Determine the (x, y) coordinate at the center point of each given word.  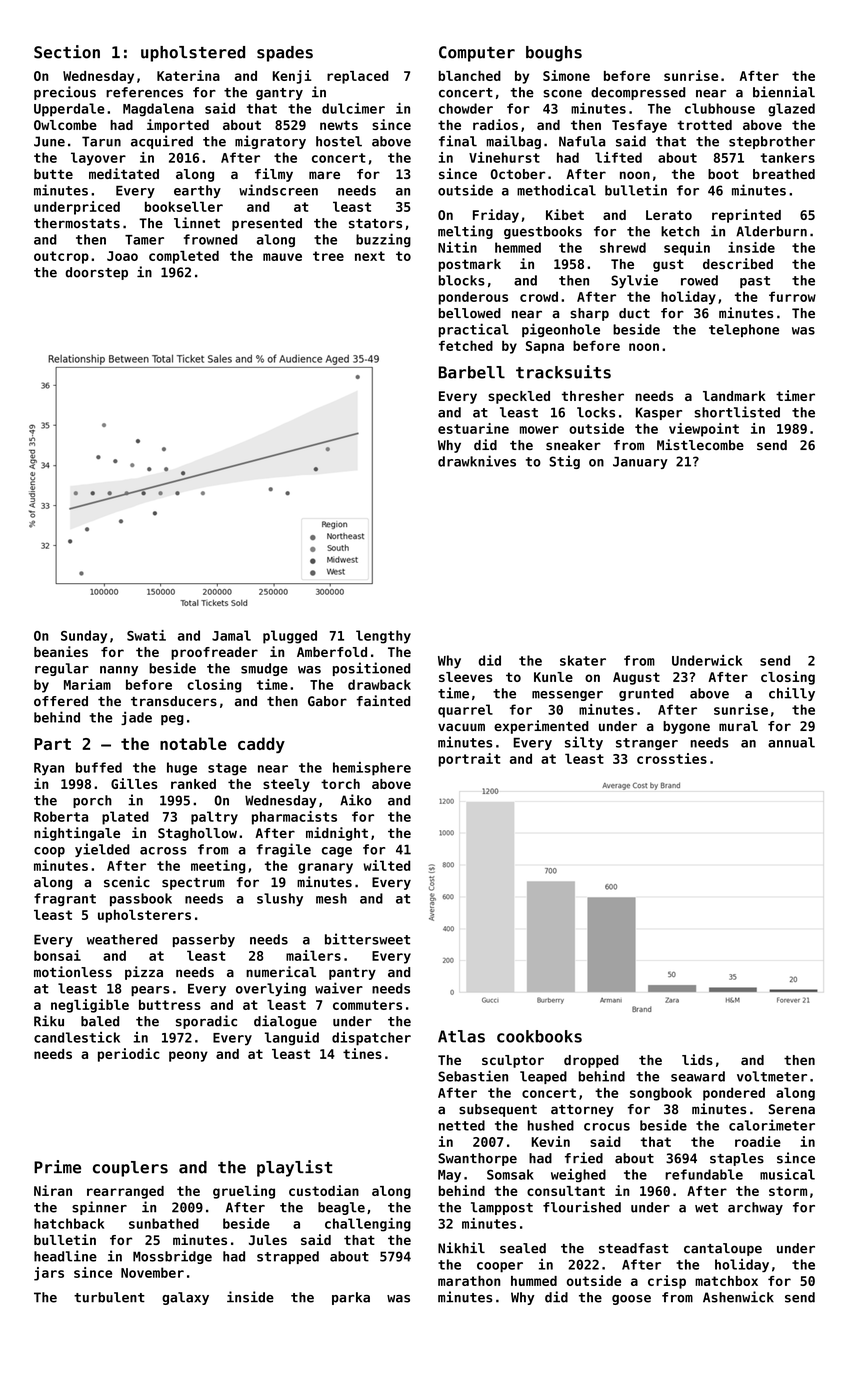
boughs (554, 54)
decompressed (638, 93)
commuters (367, 1005)
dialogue (285, 1022)
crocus (607, 1127)
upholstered (193, 54)
